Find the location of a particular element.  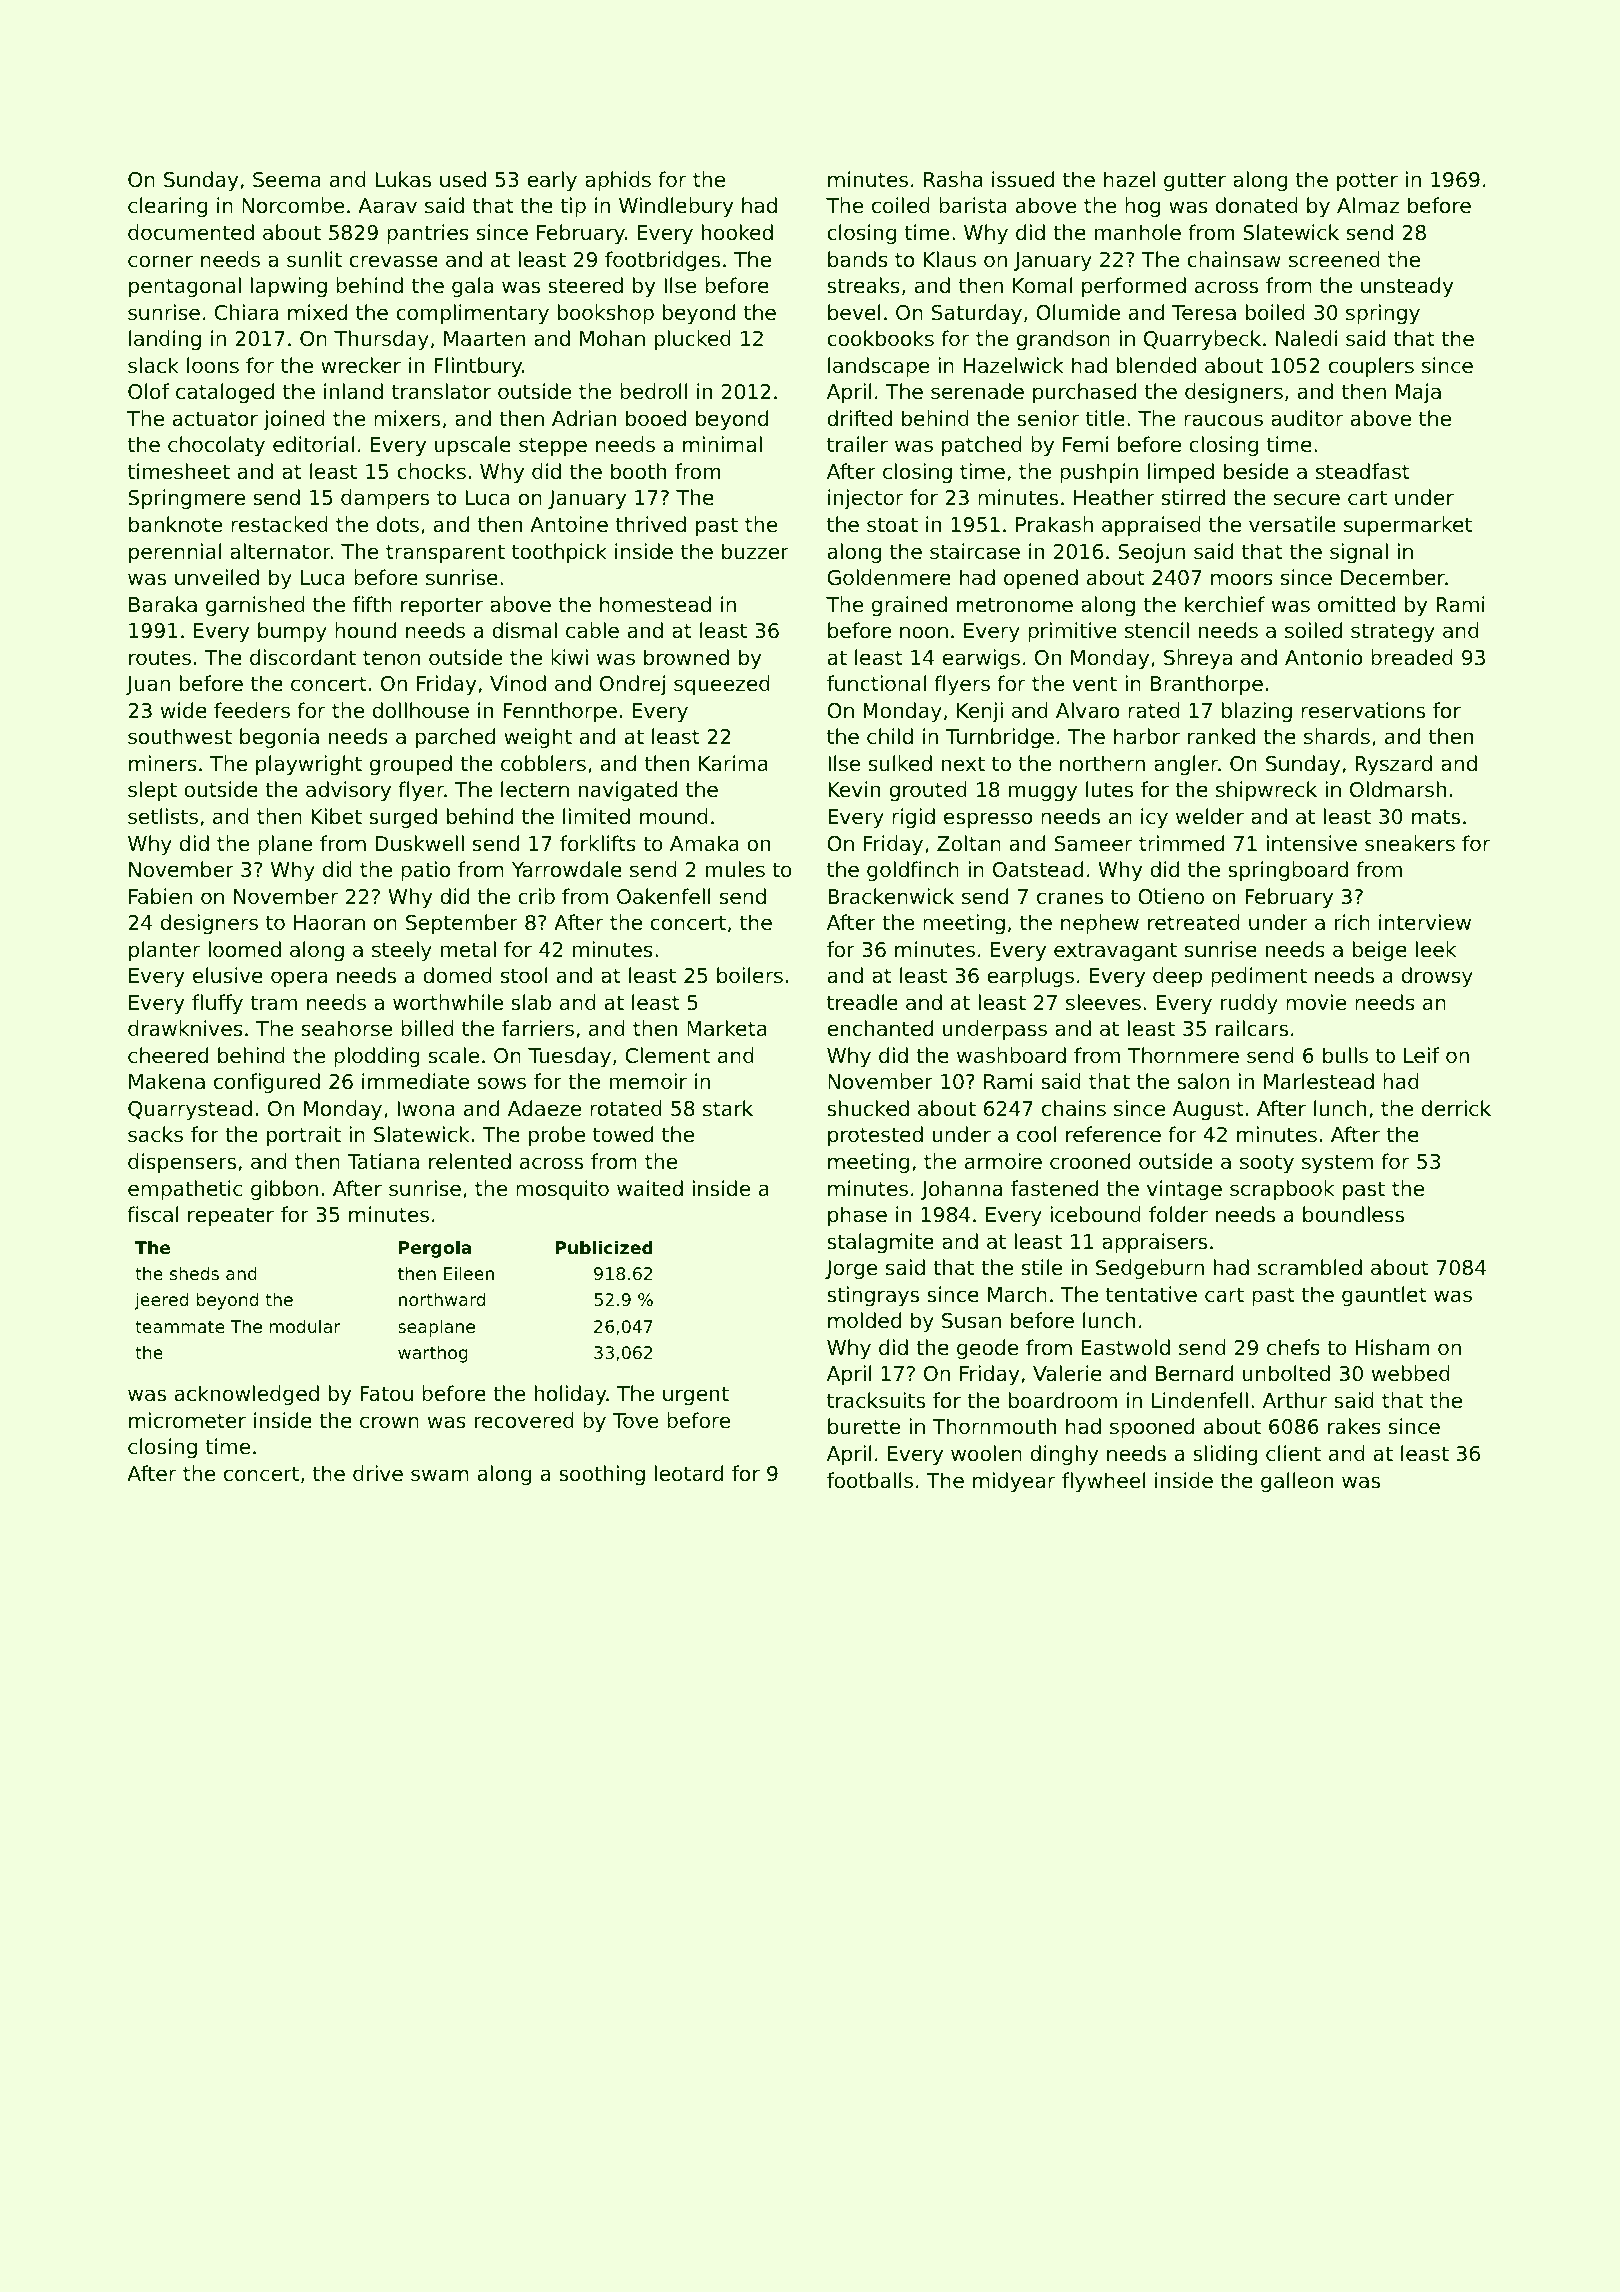

stoat is located at coordinates (892, 525).
